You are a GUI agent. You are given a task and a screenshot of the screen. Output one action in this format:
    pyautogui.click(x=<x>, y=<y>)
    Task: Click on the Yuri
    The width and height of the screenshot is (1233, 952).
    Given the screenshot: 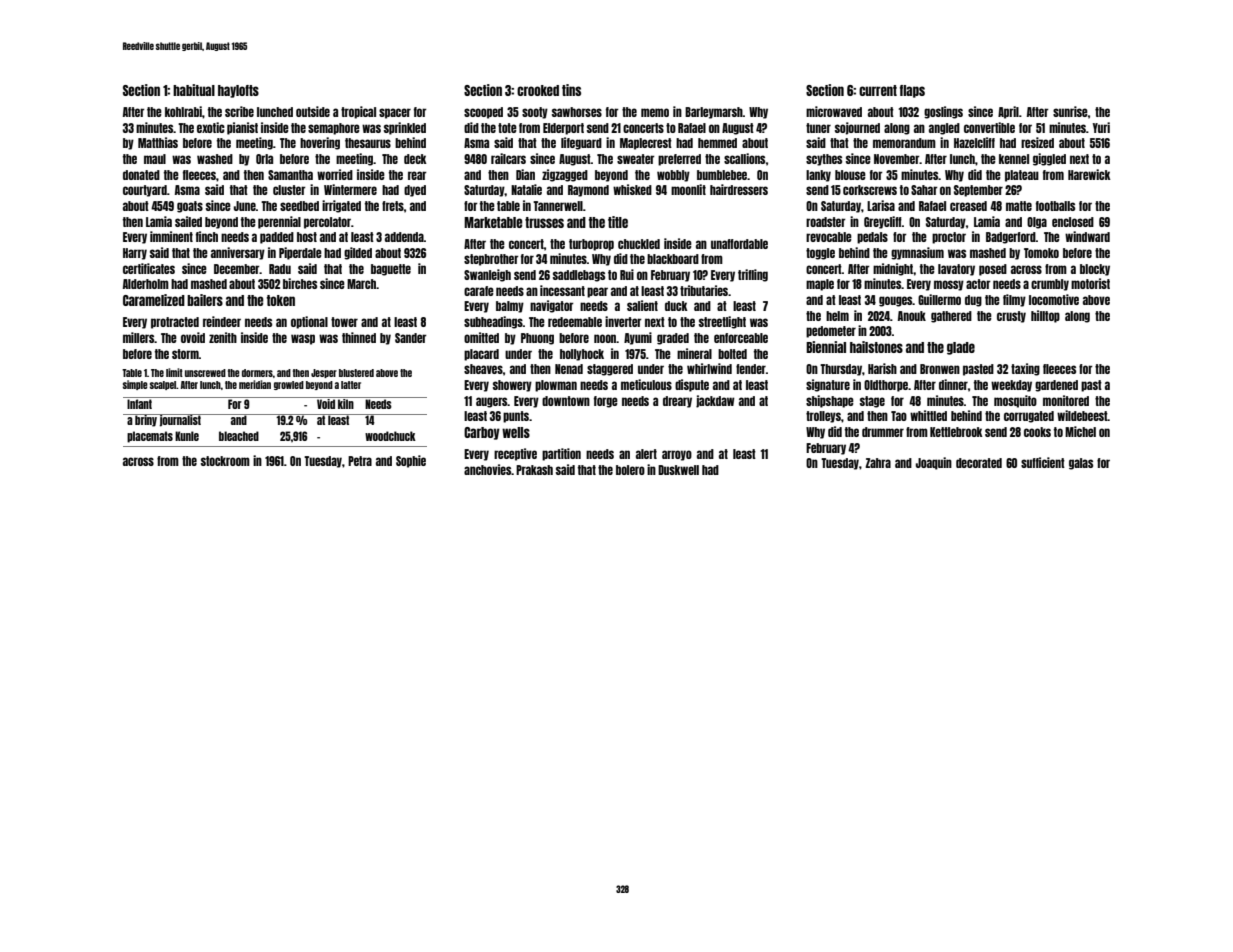 What is the action you would take?
    pyautogui.click(x=1101, y=127)
